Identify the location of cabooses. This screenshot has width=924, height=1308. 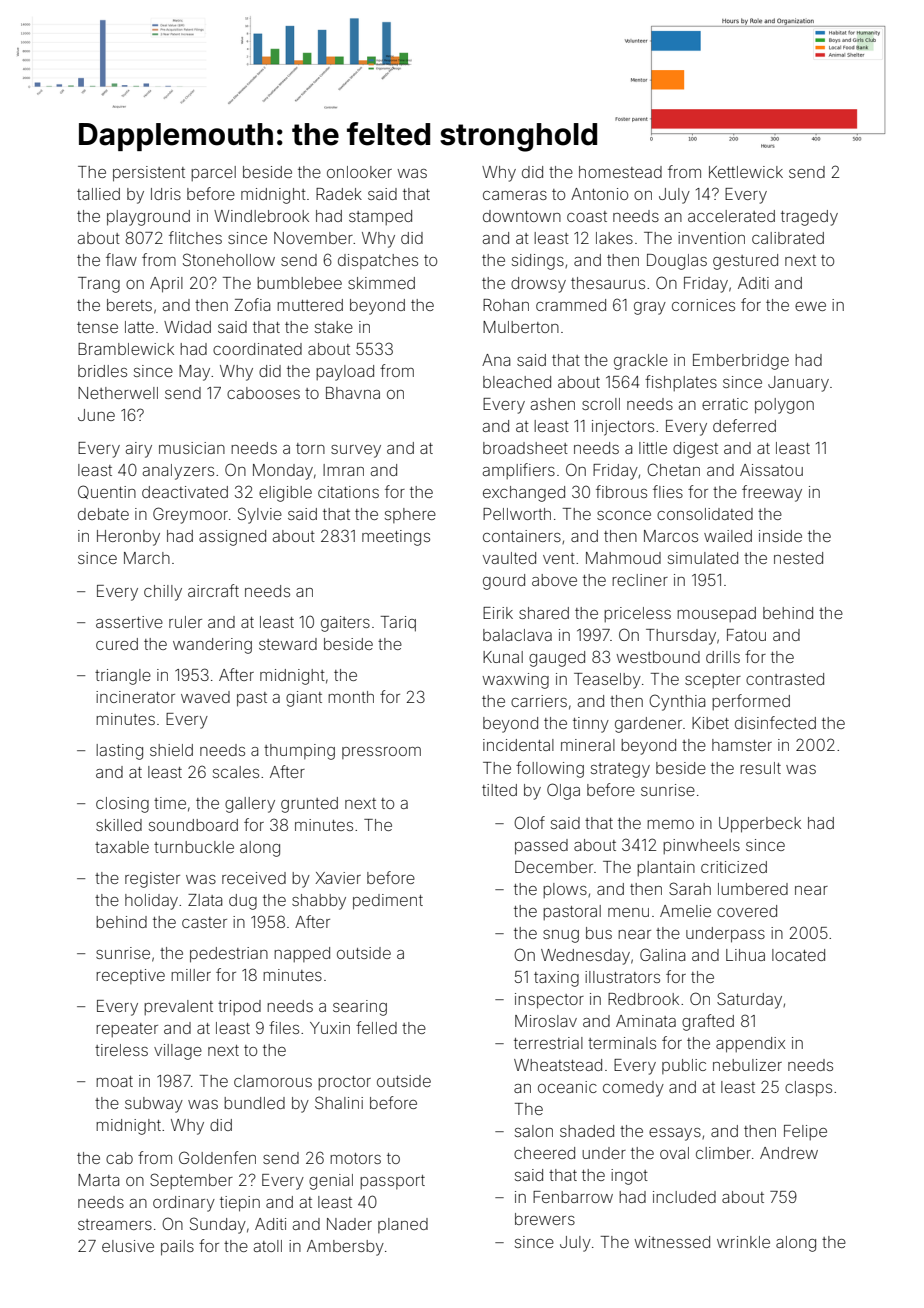
(263, 393).
